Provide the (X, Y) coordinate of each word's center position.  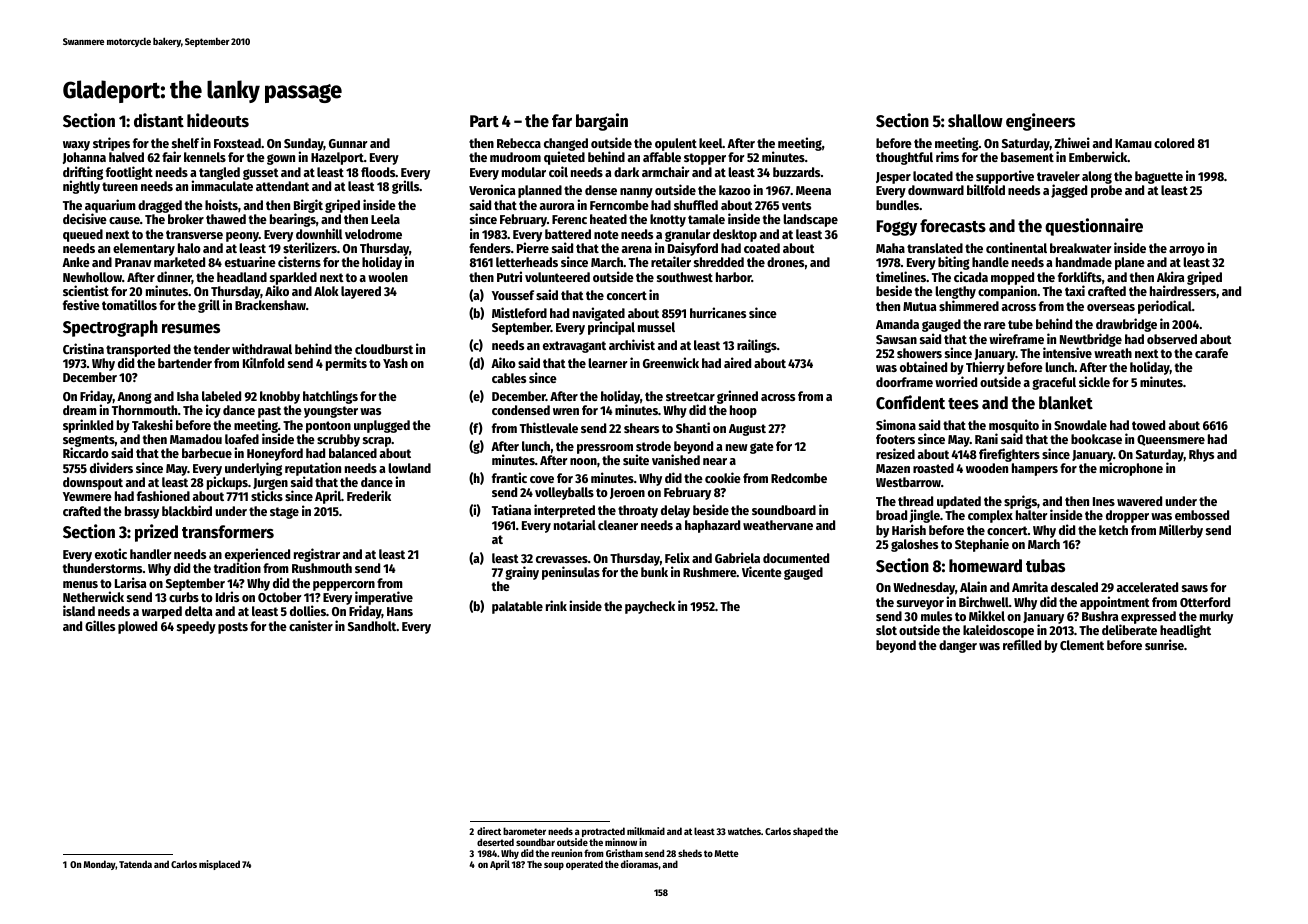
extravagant (574, 347)
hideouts (218, 120)
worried (956, 381)
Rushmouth (322, 568)
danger (958, 646)
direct (489, 831)
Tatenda (135, 864)
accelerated (1147, 587)
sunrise (1164, 644)
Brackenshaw (270, 305)
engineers (1040, 122)
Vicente (762, 571)
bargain (602, 122)
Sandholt (372, 626)
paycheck (650, 607)
